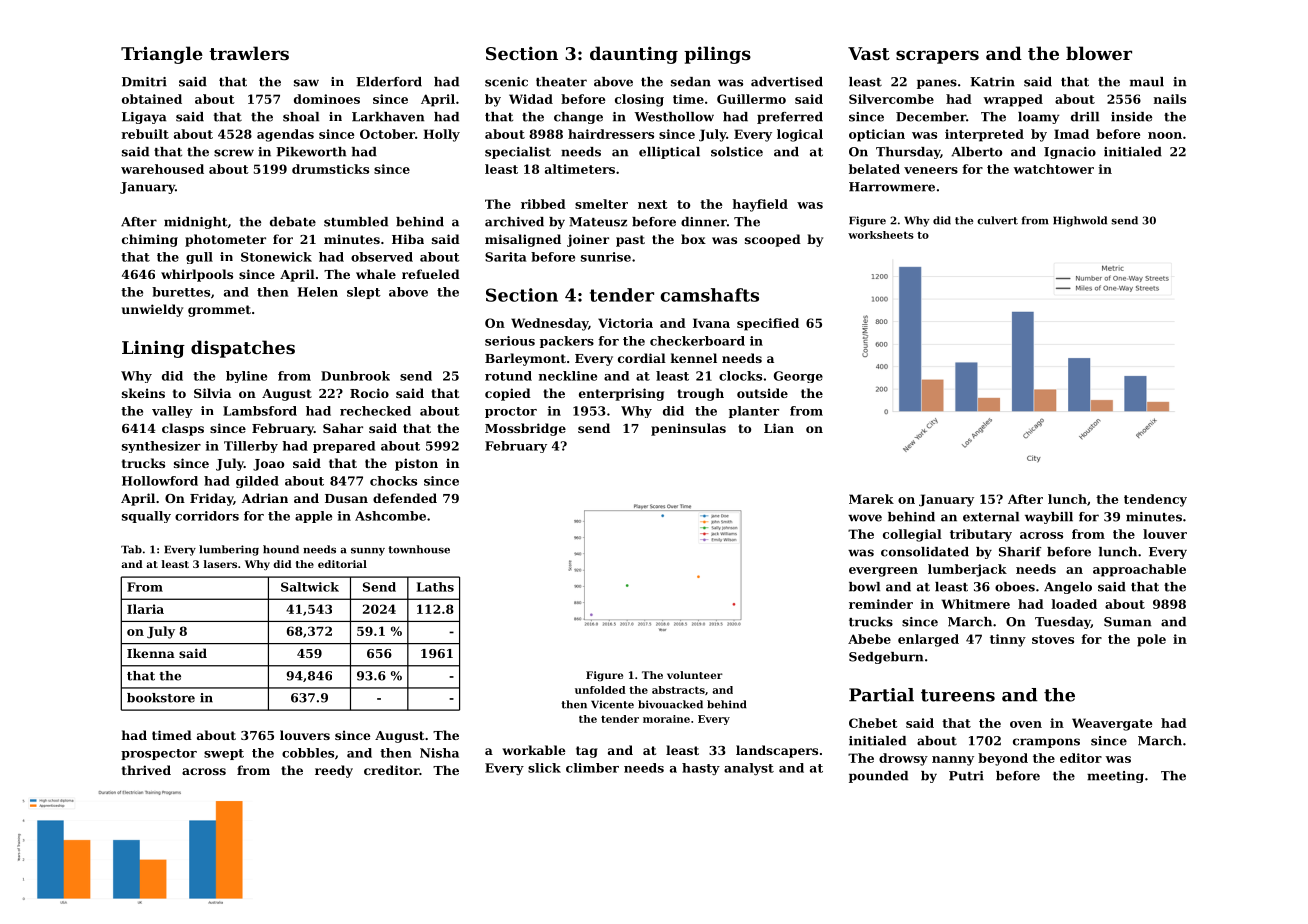 Image resolution: width=1308 pixels, height=924 pixels. I want to click on veneers, so click(931, 170).
